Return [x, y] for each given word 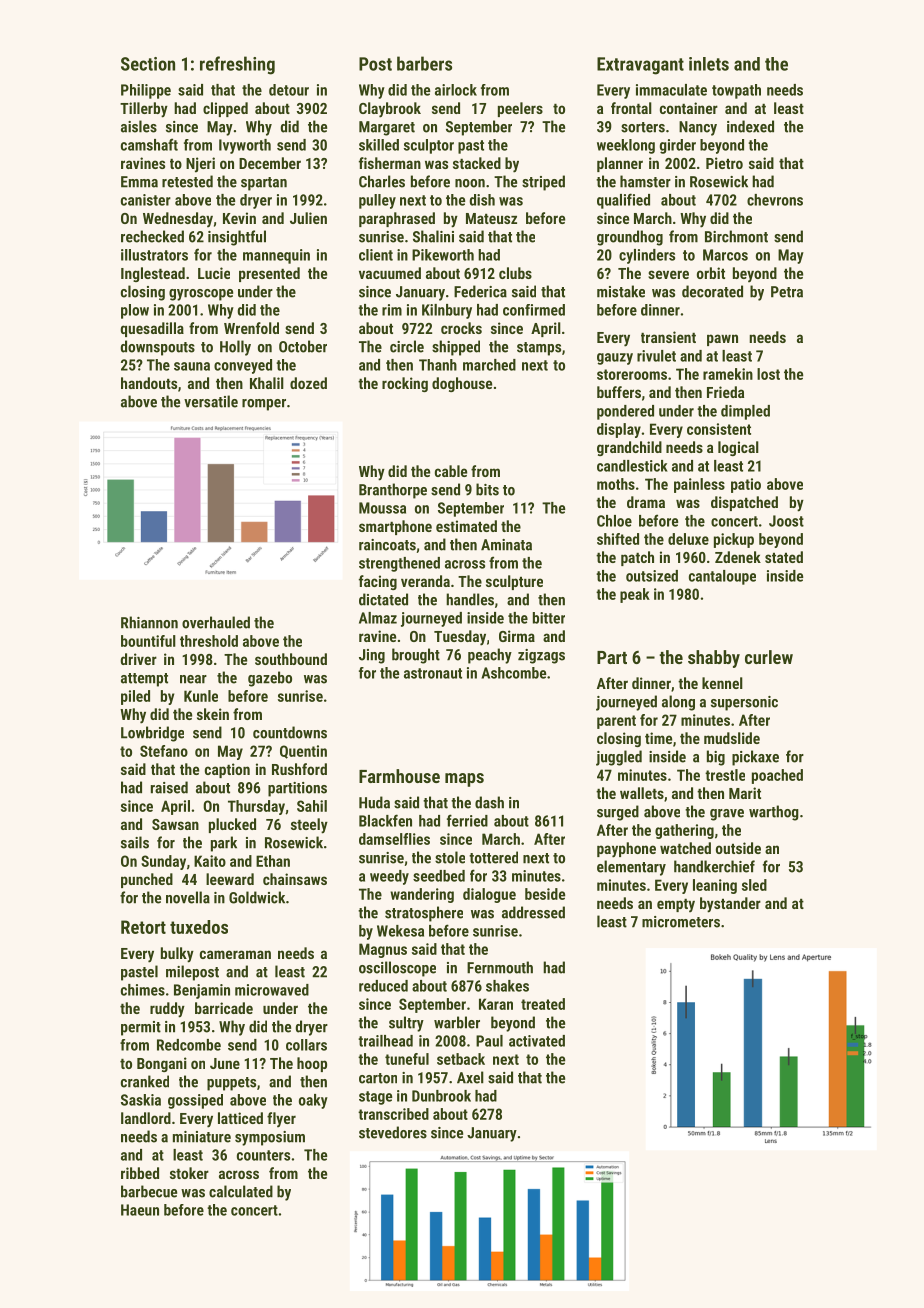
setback [461, 1059]
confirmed [534, 310]
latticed [240, 1118]
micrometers [681, 922]
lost [768, 374]
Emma [139, 182]
